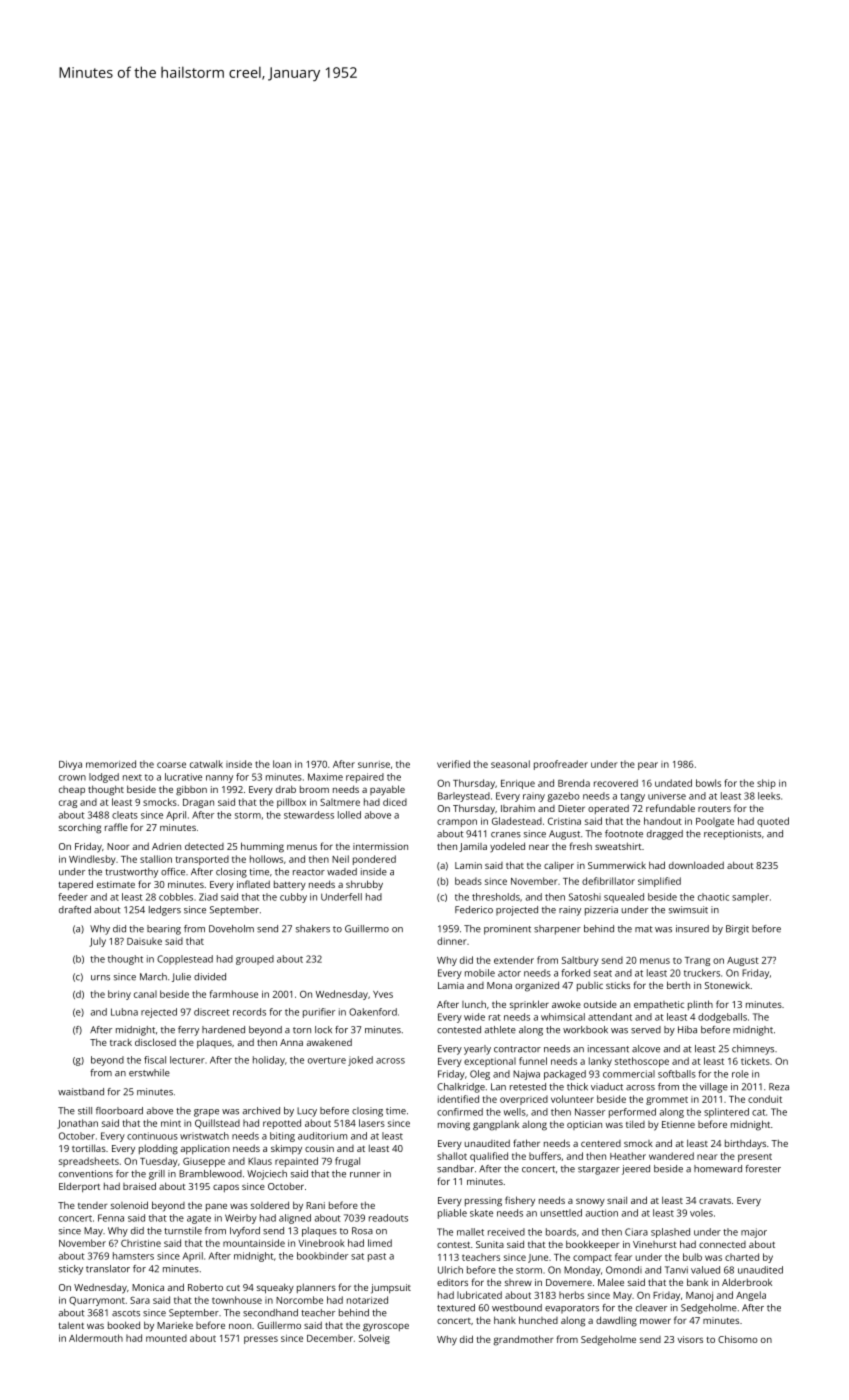  I want to click on waistband, so click(81, 1092).
